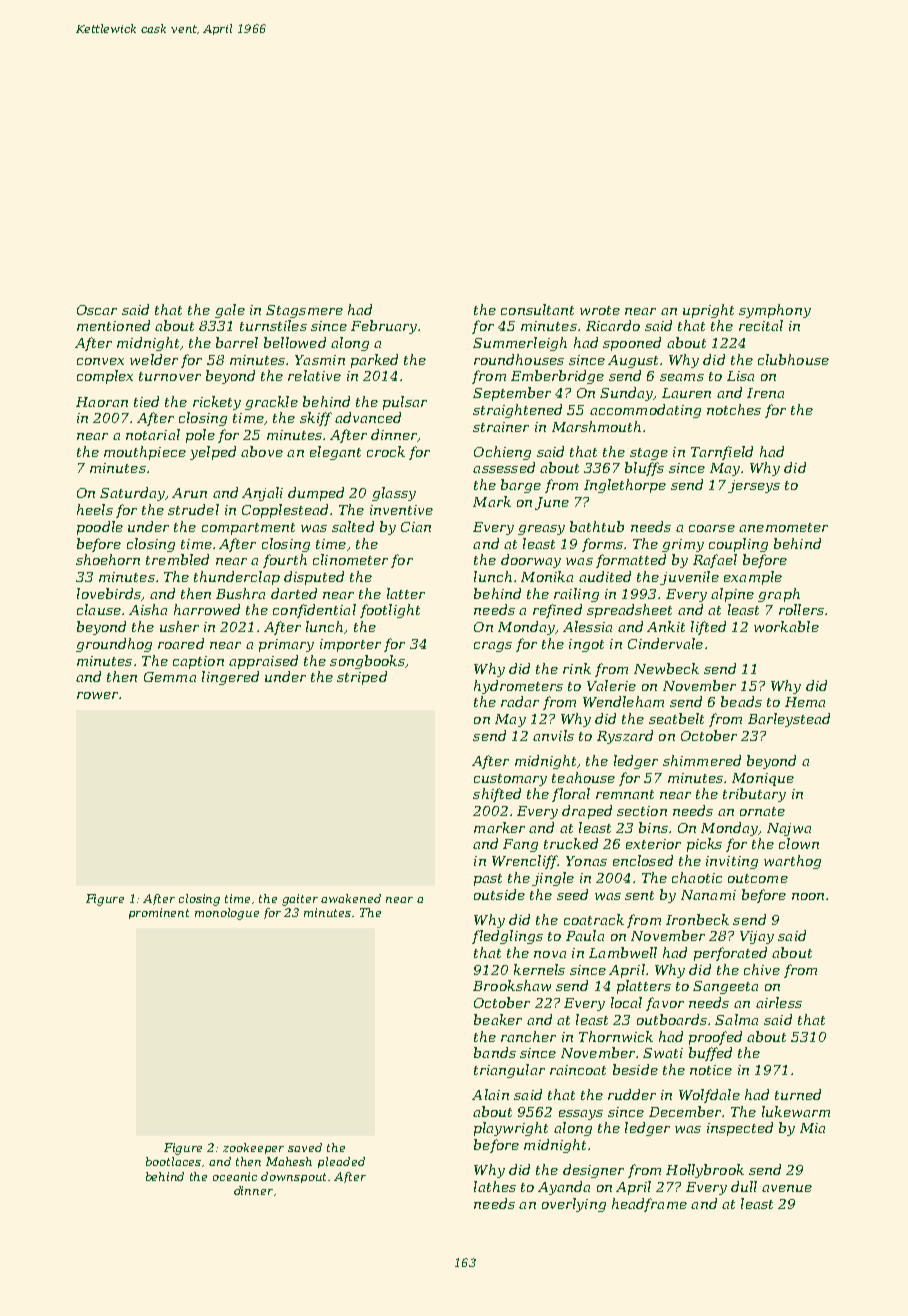 The height and width of the screenshot is (1316, 908). What do you see at coordinates (498, 1019) in the screenshot?
I see `beaker` at bounding box center [498, 1019].
